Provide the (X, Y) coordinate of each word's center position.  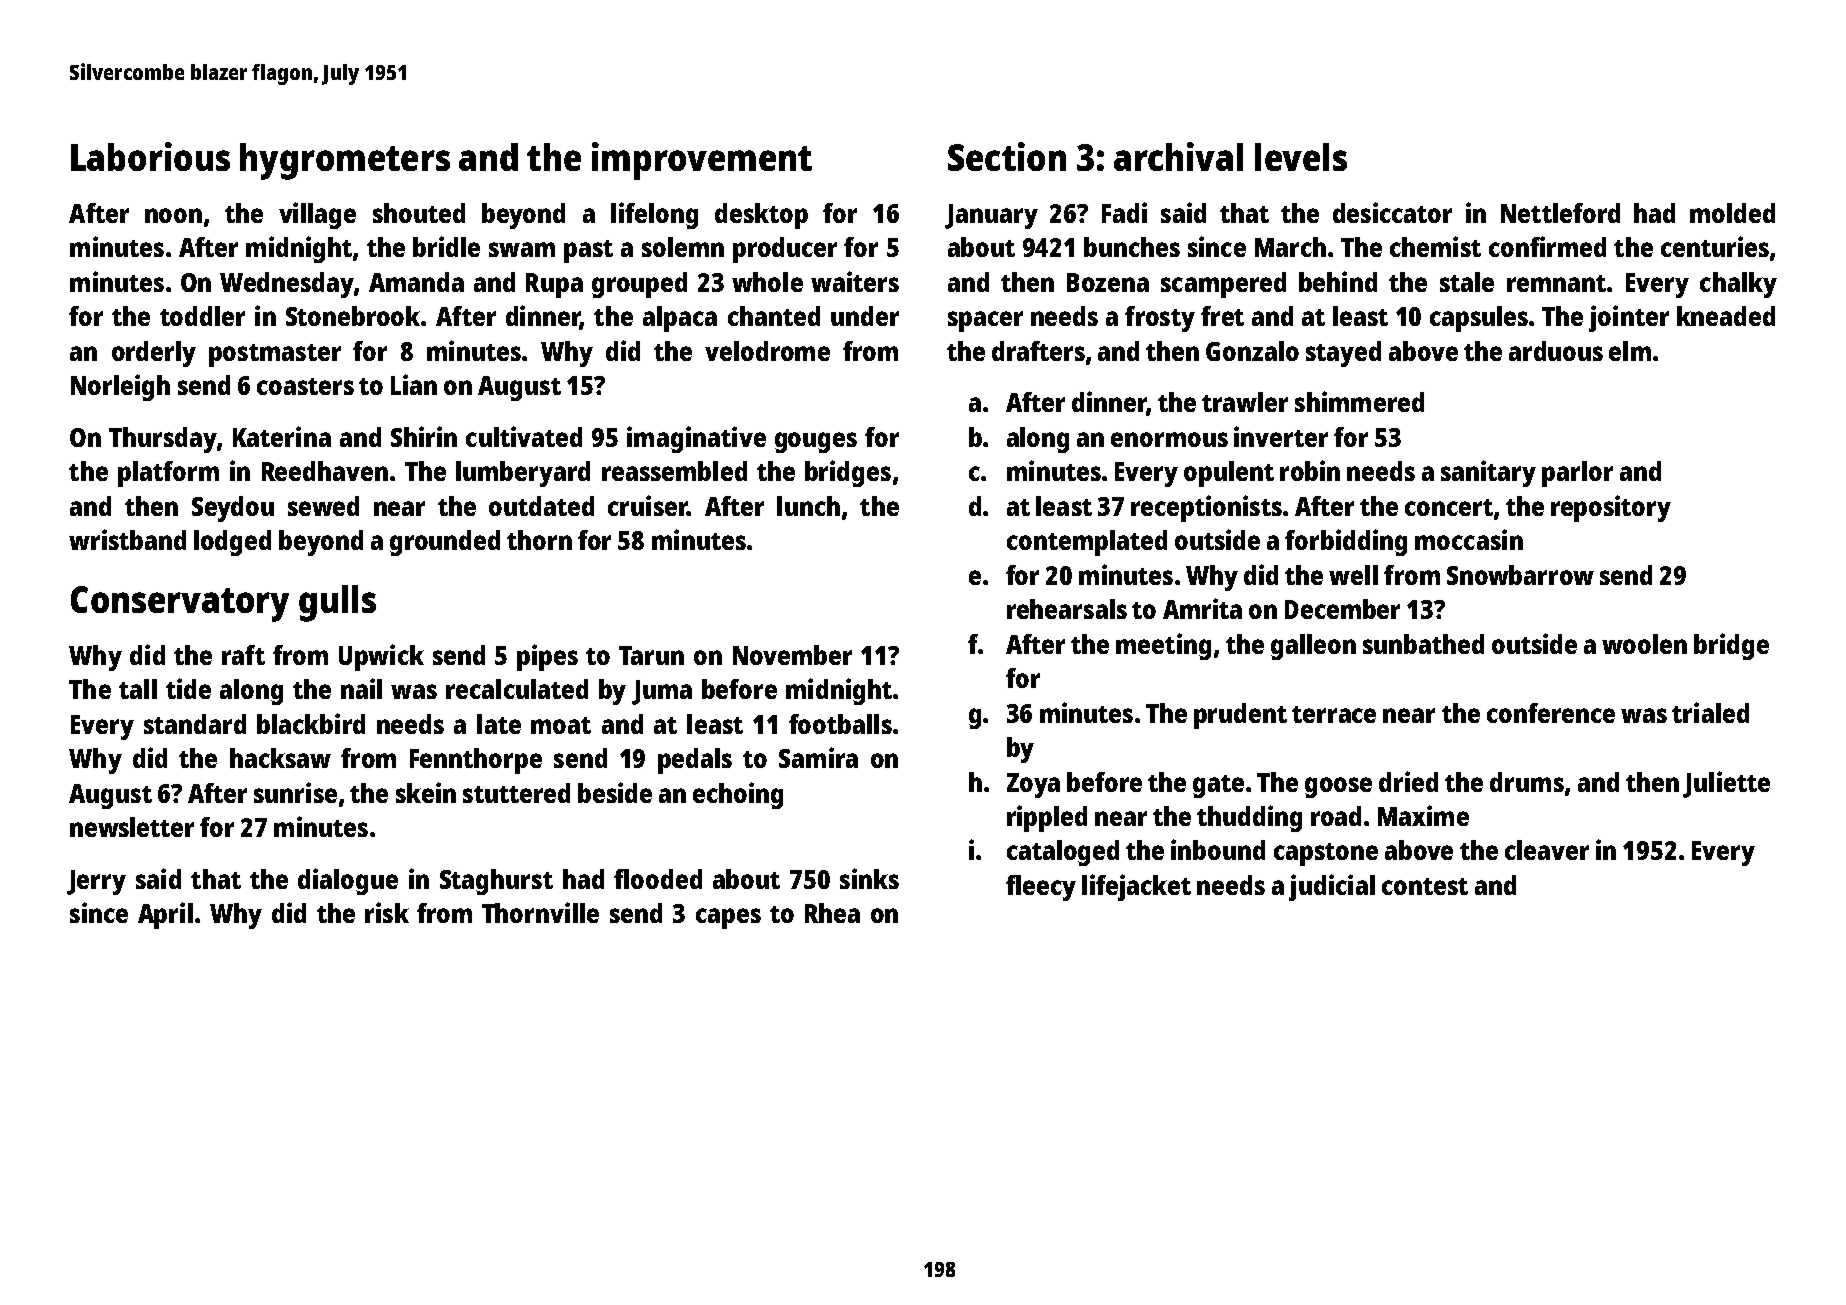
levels (1301, 157)
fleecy (1041, 888)
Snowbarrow (1520, 575)
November (792, 655)
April (165, 915)
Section (1007, 156)
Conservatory (180, 604)
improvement (702, 161)
